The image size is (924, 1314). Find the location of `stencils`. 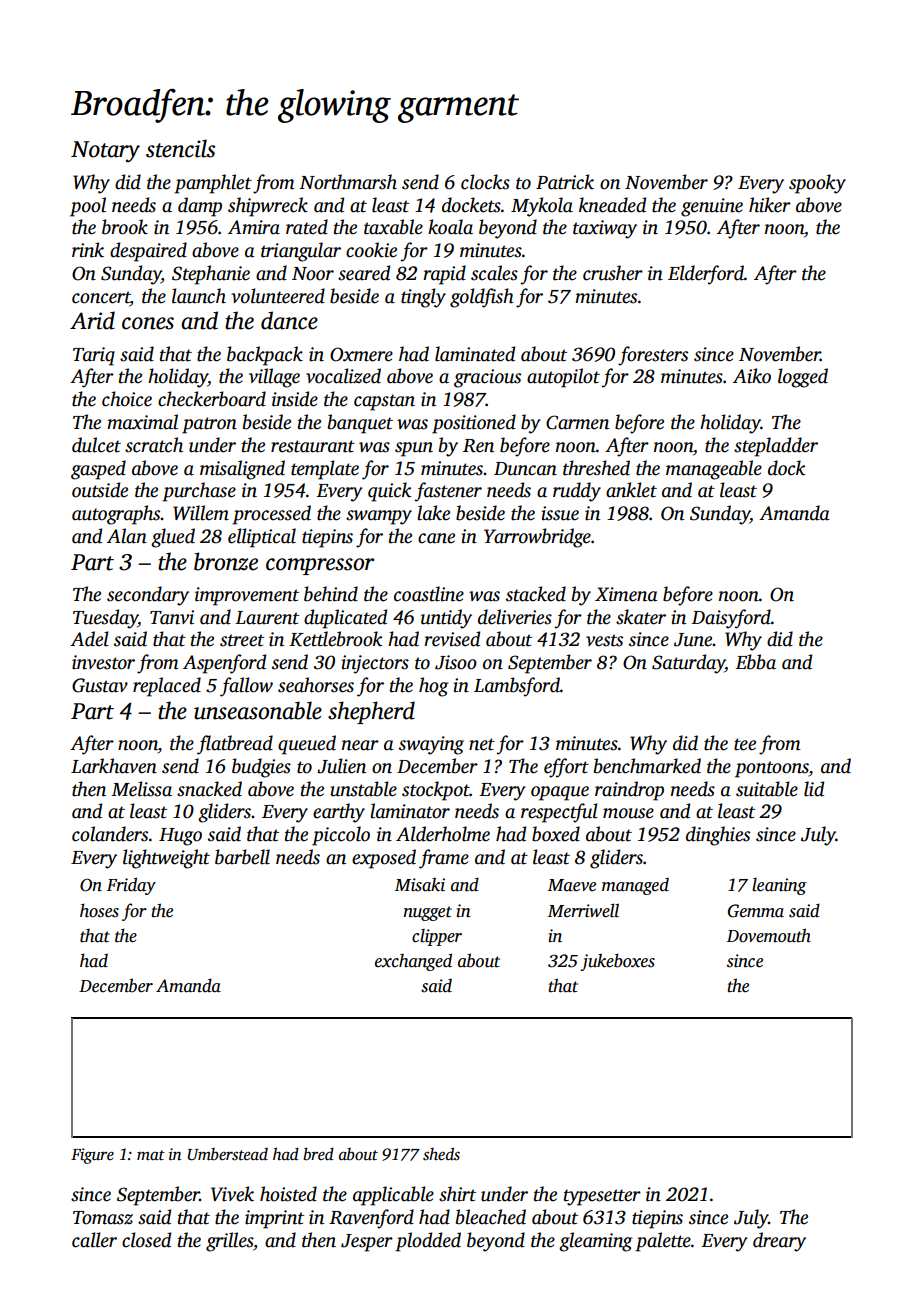

stencils is located at coordinates (180, 148).
